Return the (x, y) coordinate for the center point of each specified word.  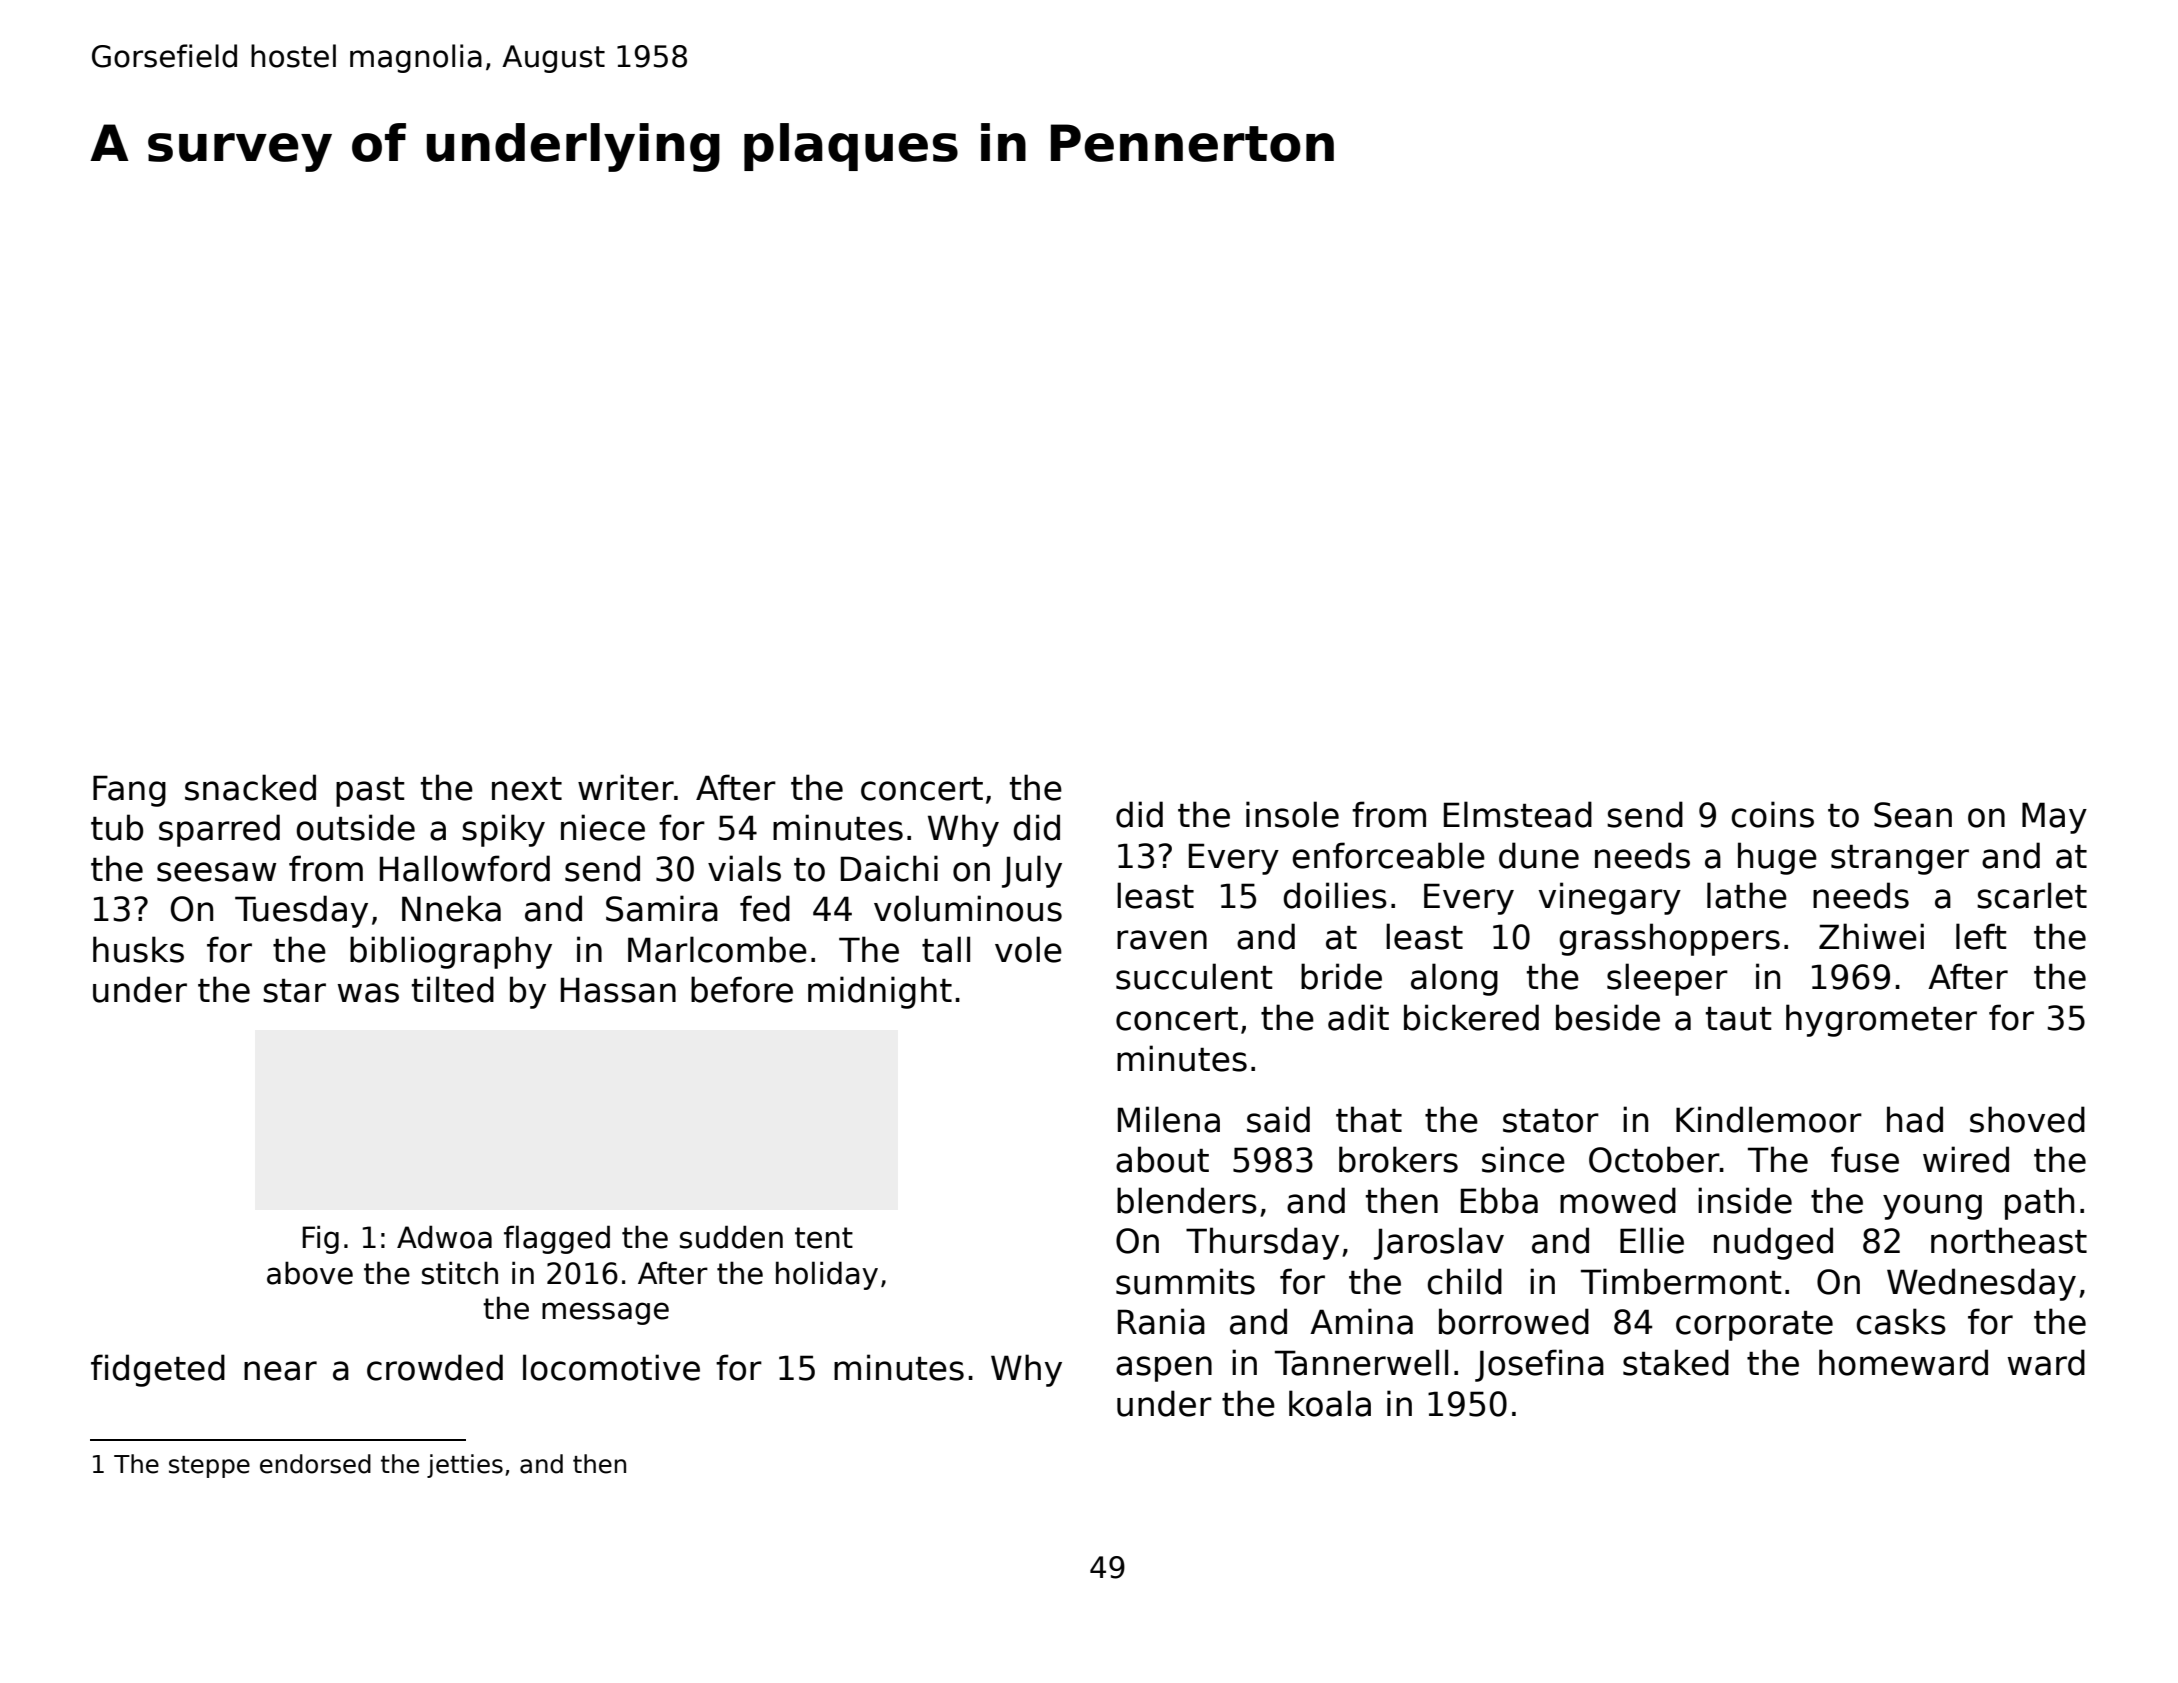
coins (1772, 814)
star (294, 991)
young (1932, 1207)
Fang (129, 791)
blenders (1187, 1200)
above (310, 1273)
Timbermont (1681, 1281)
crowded (435, 1367)
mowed (1618, 1200)
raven (1162, 940)
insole (1292, 814)
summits (1185, 1281)
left (1981, 936)
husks (138, 949)
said (1278, 1119)
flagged (557, 1239)
